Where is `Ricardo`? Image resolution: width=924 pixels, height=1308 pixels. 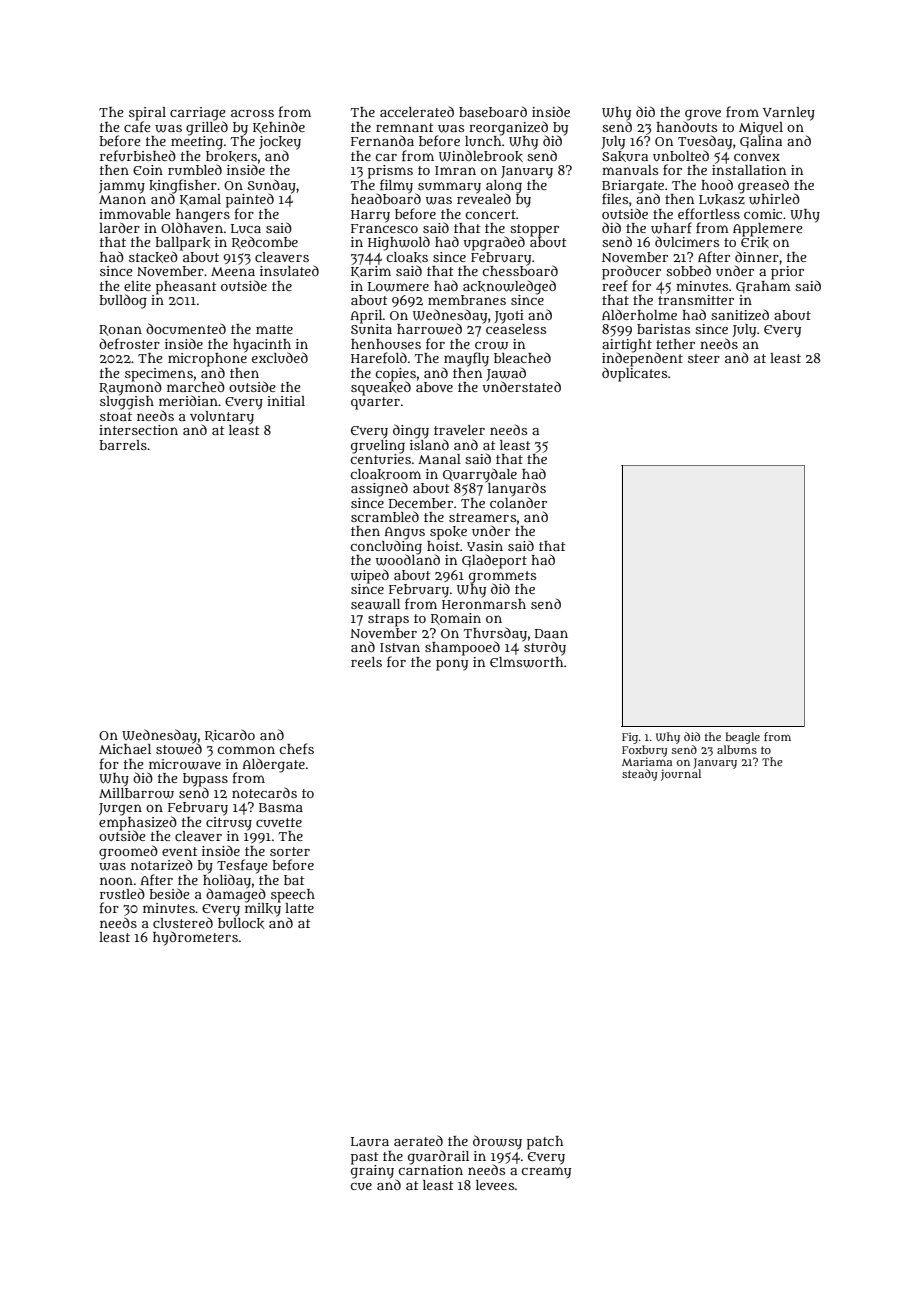 Ricardo is located at coordinates (230, 735).
